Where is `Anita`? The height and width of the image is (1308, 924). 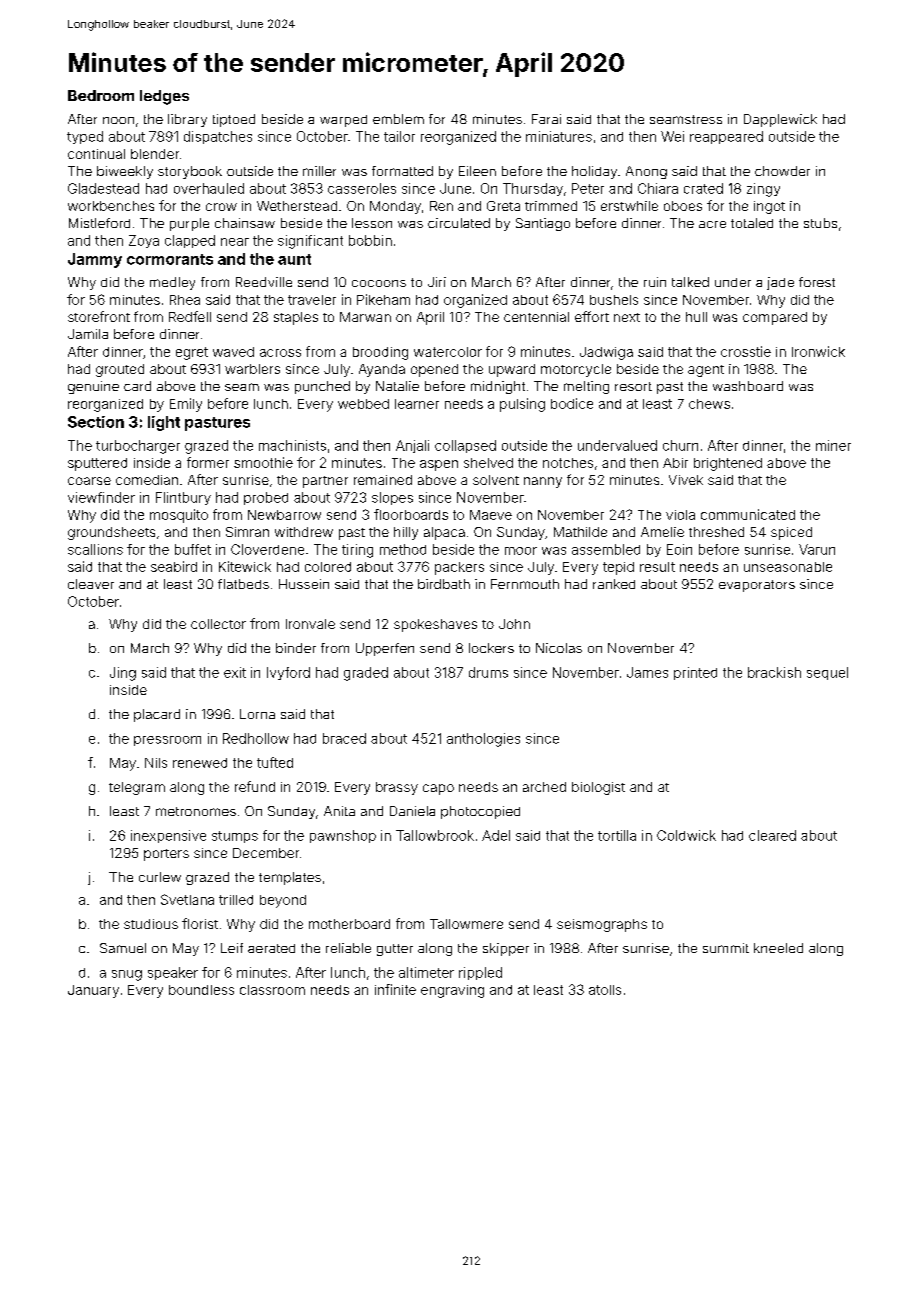 Anita is located at coordinates (339, 811).
